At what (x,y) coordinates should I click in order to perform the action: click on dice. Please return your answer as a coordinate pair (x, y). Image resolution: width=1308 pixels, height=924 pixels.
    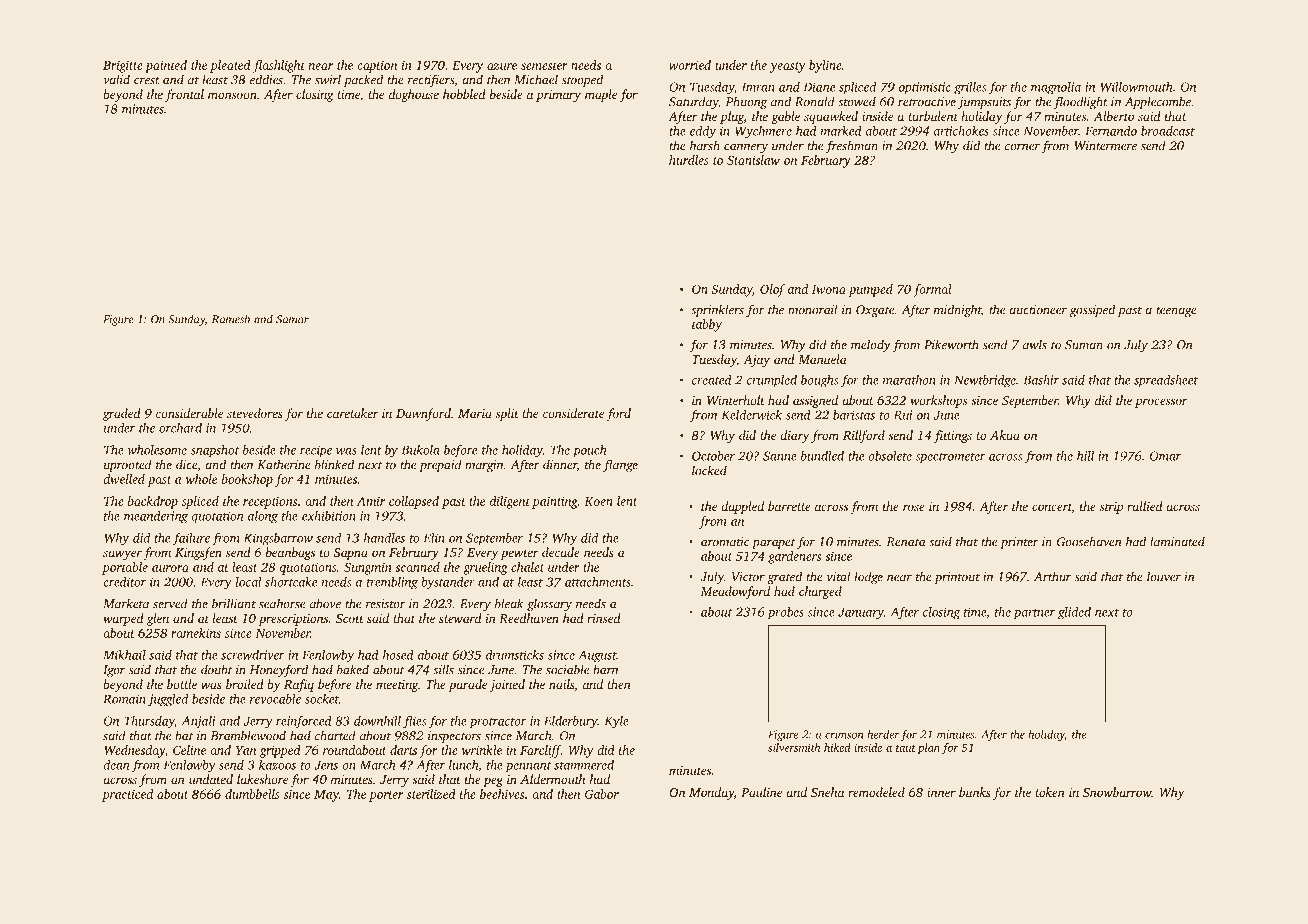
    Looking at the image, I should click on (186, 464).
